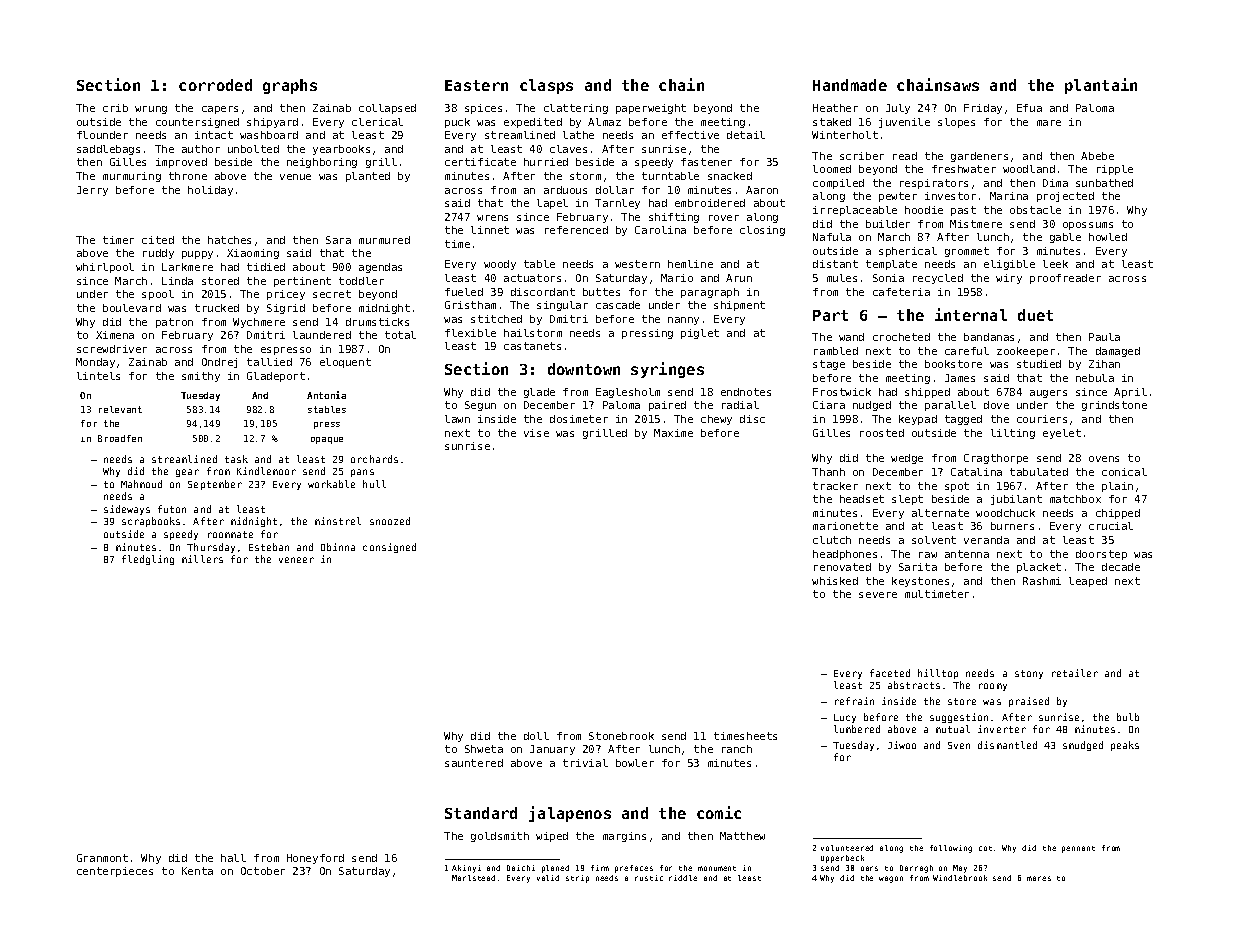  I want to click on Monday, so click(95, 363).
